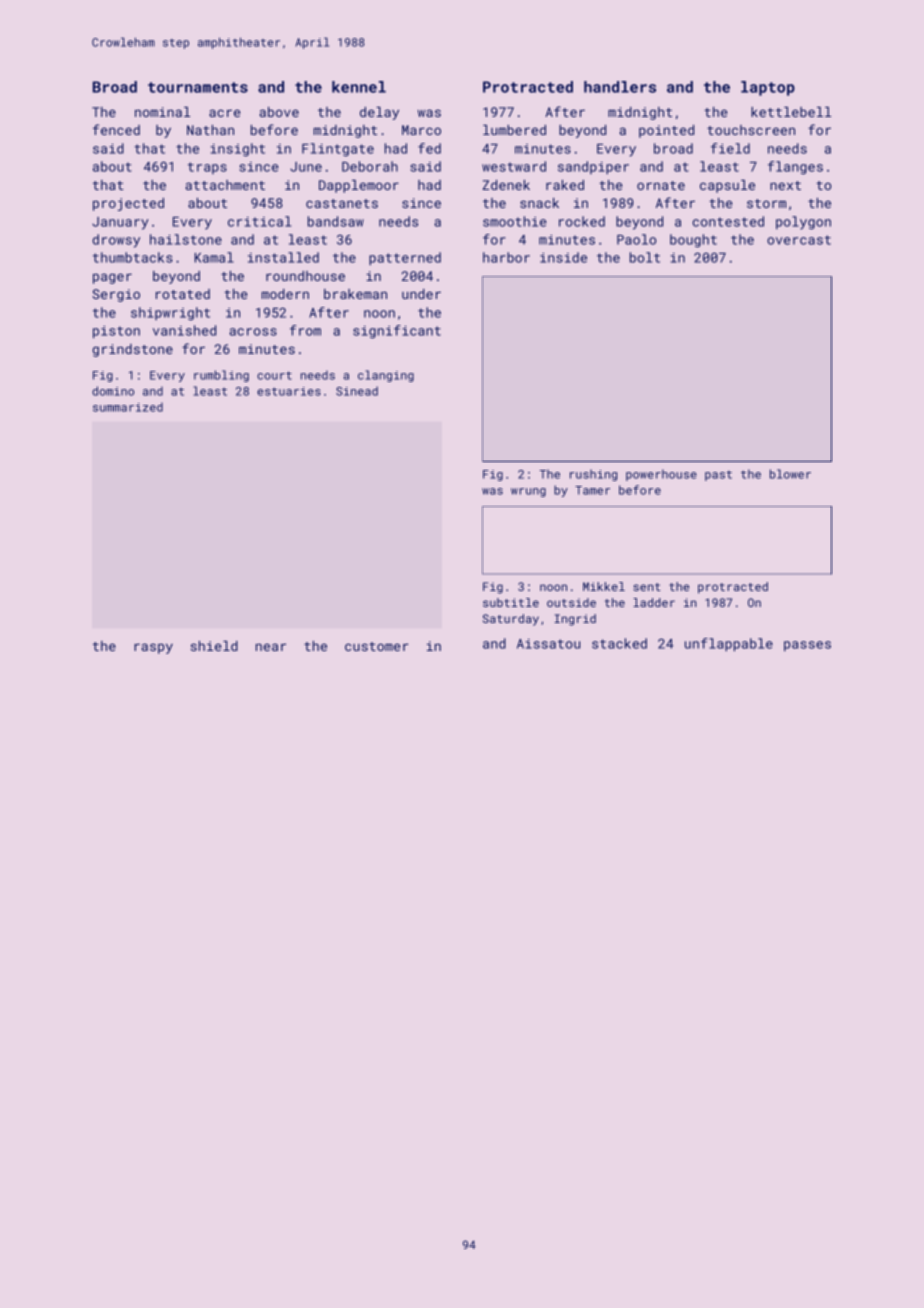  Describe the element at coordinates (528, 492) in the screenshot. I see `wrung` at that location.
